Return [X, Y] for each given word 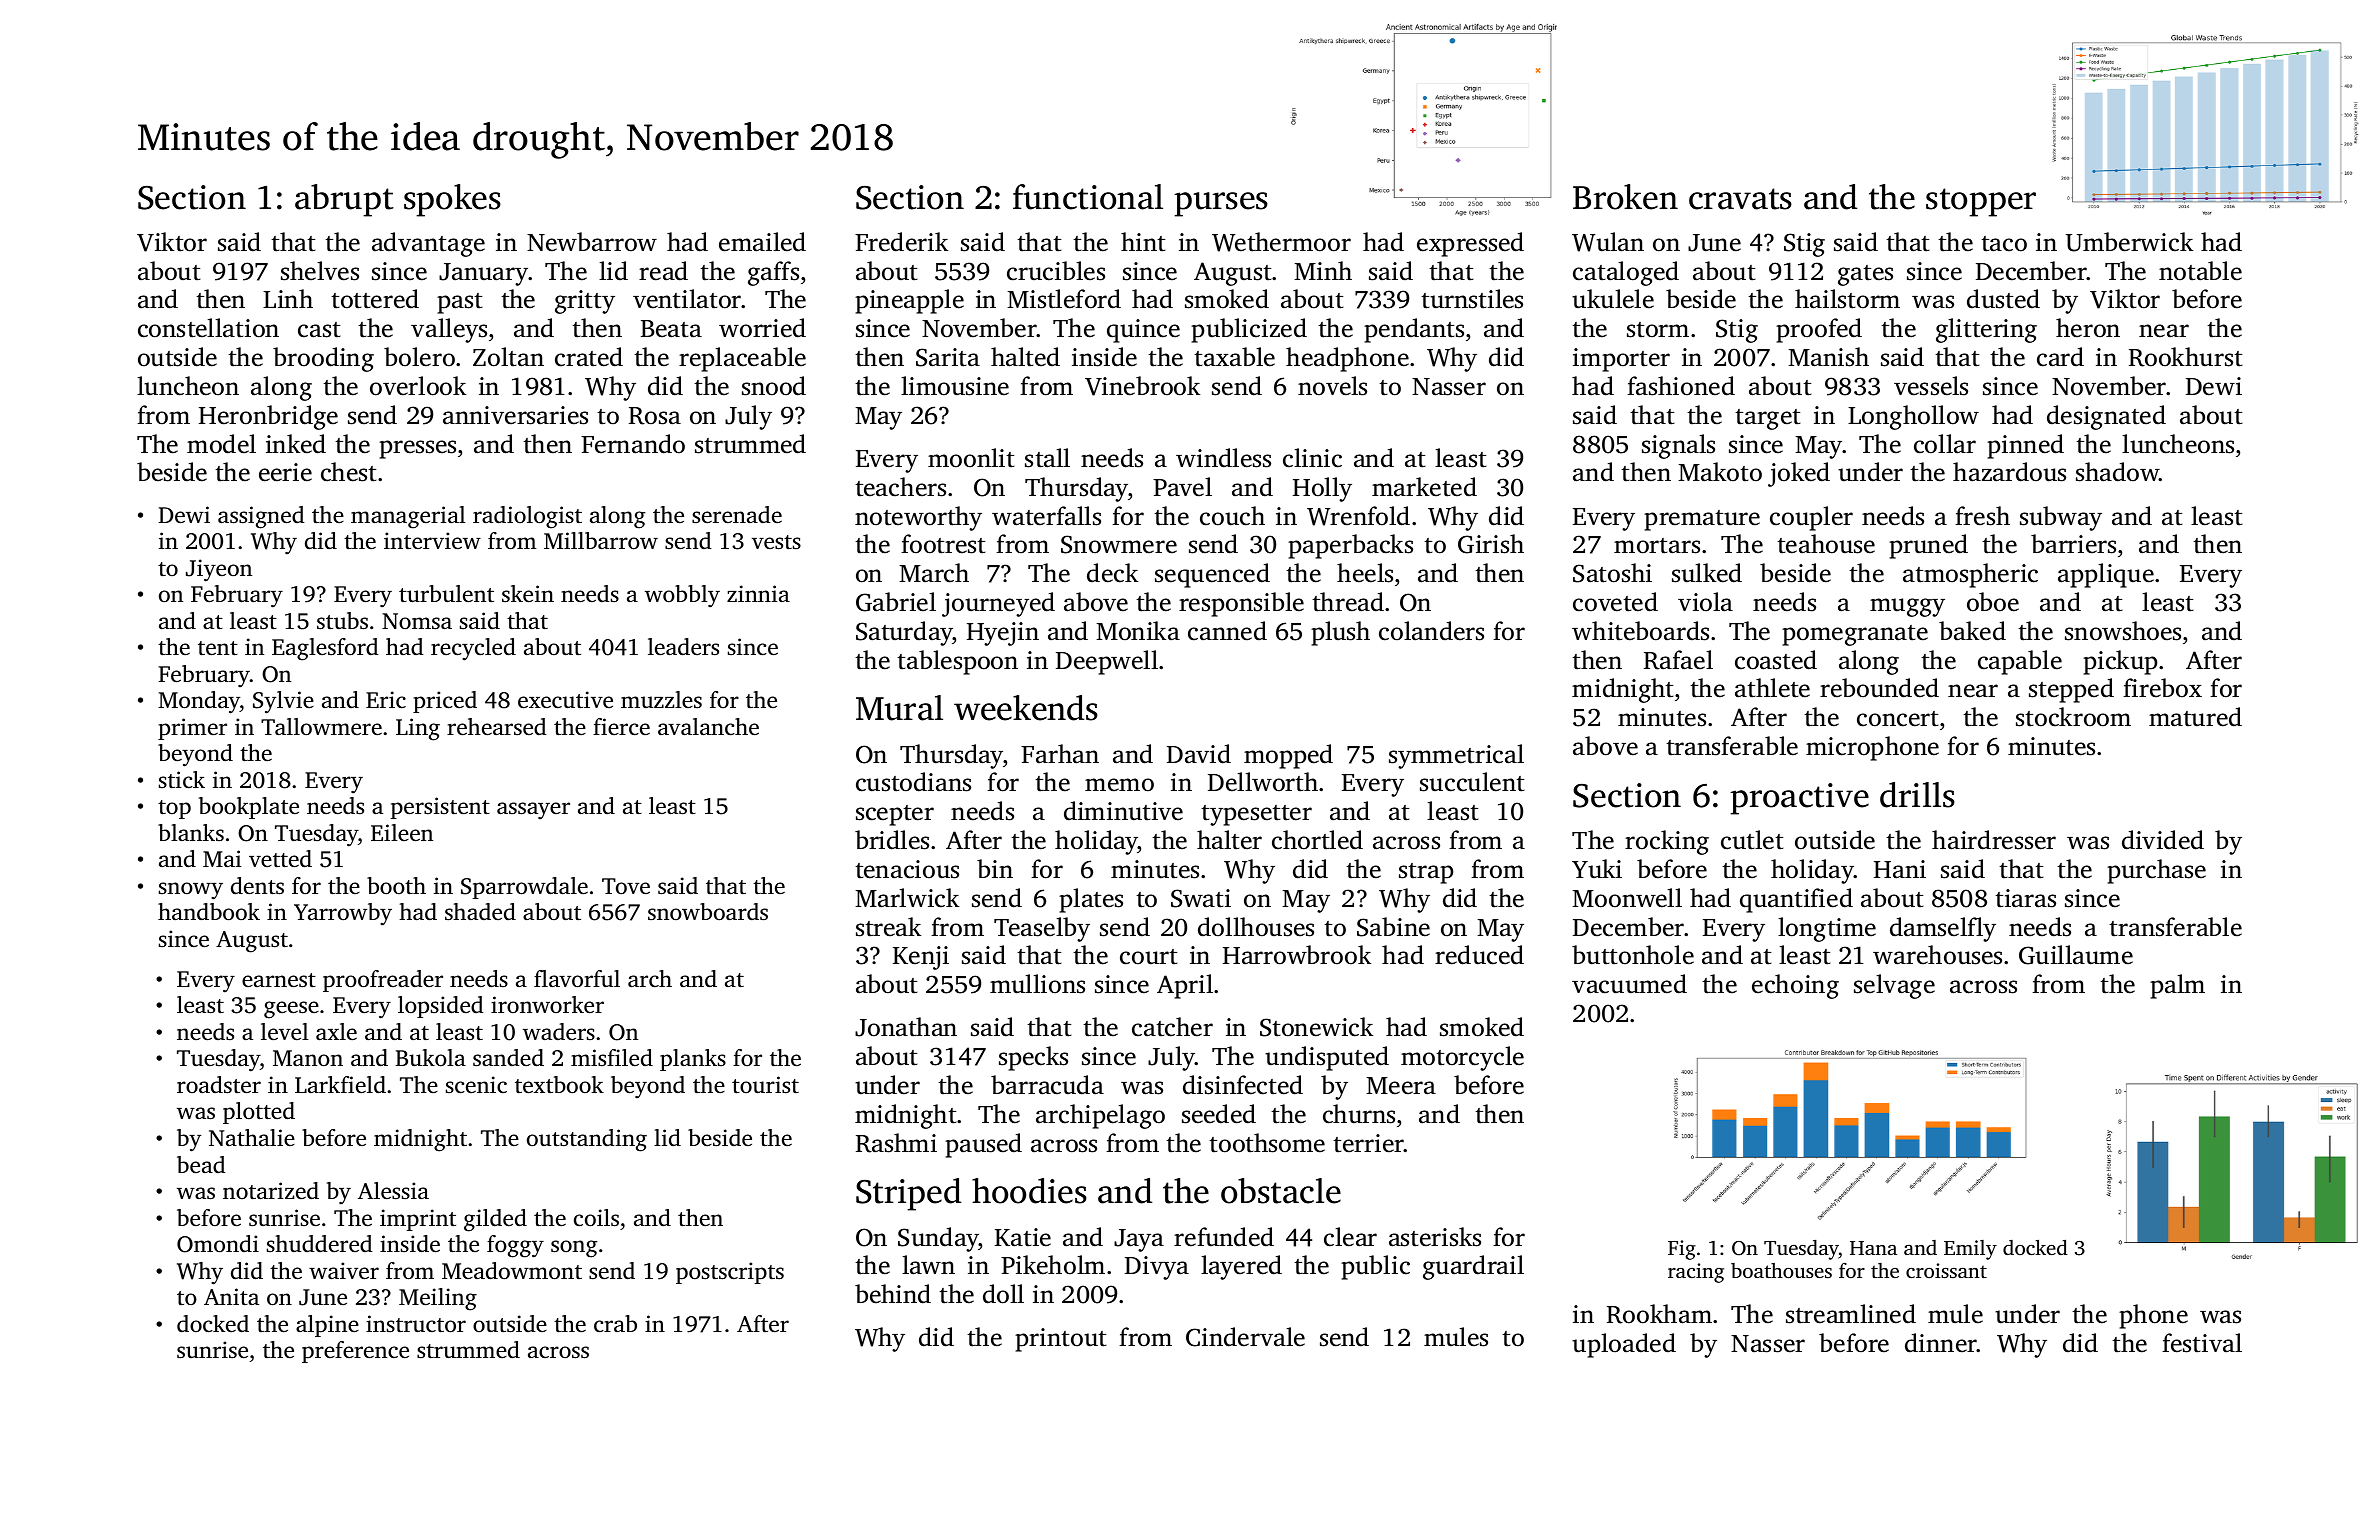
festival [2202, 1343]
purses [1221, 204]
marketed [1424, 487]
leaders [683, 647]
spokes [452, 200]
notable [2200, 271]
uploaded [1624, 1345]
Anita [231, 1296]
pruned [1928, 546]
